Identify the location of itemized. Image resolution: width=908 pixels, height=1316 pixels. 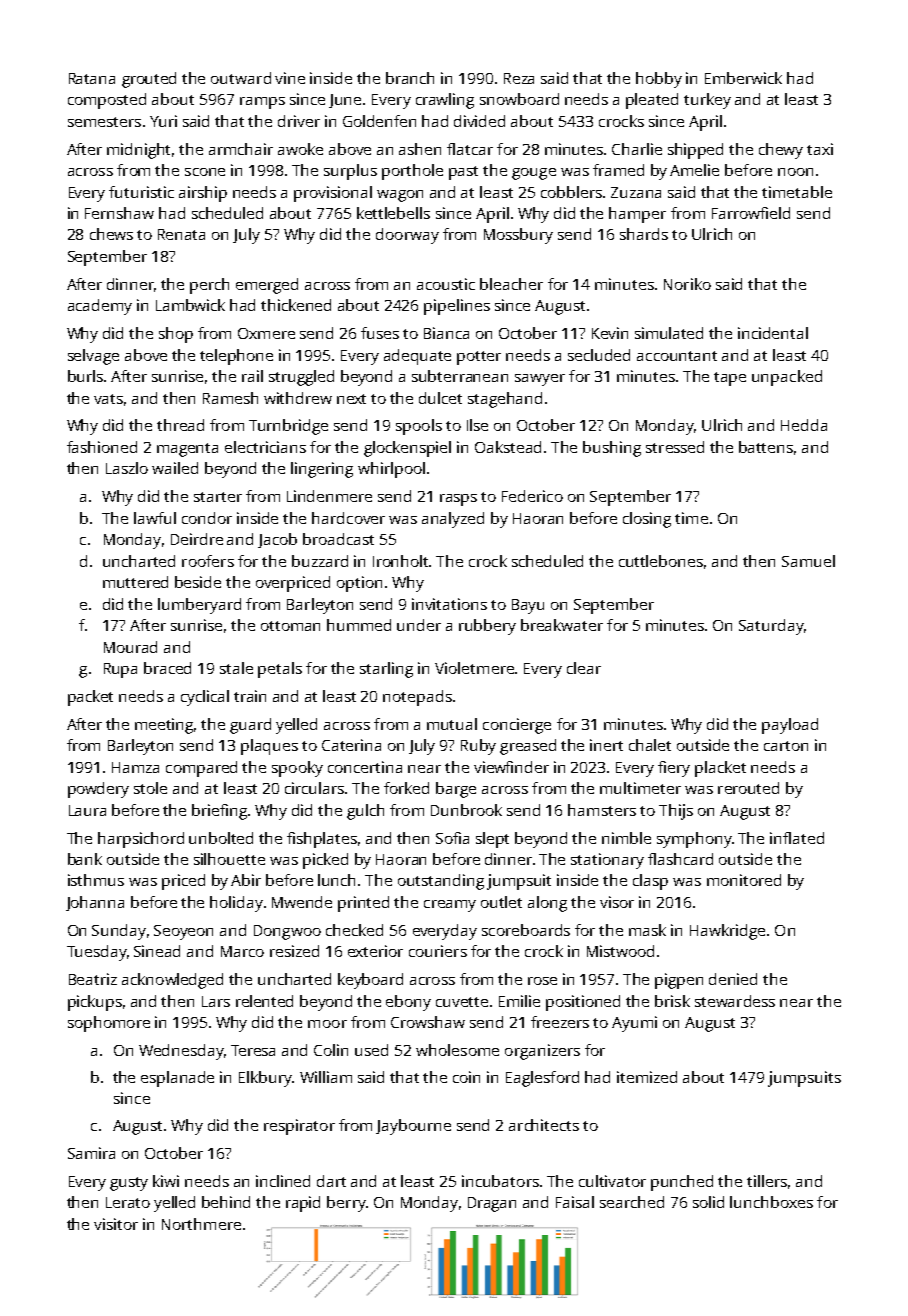
(647, 1077).
